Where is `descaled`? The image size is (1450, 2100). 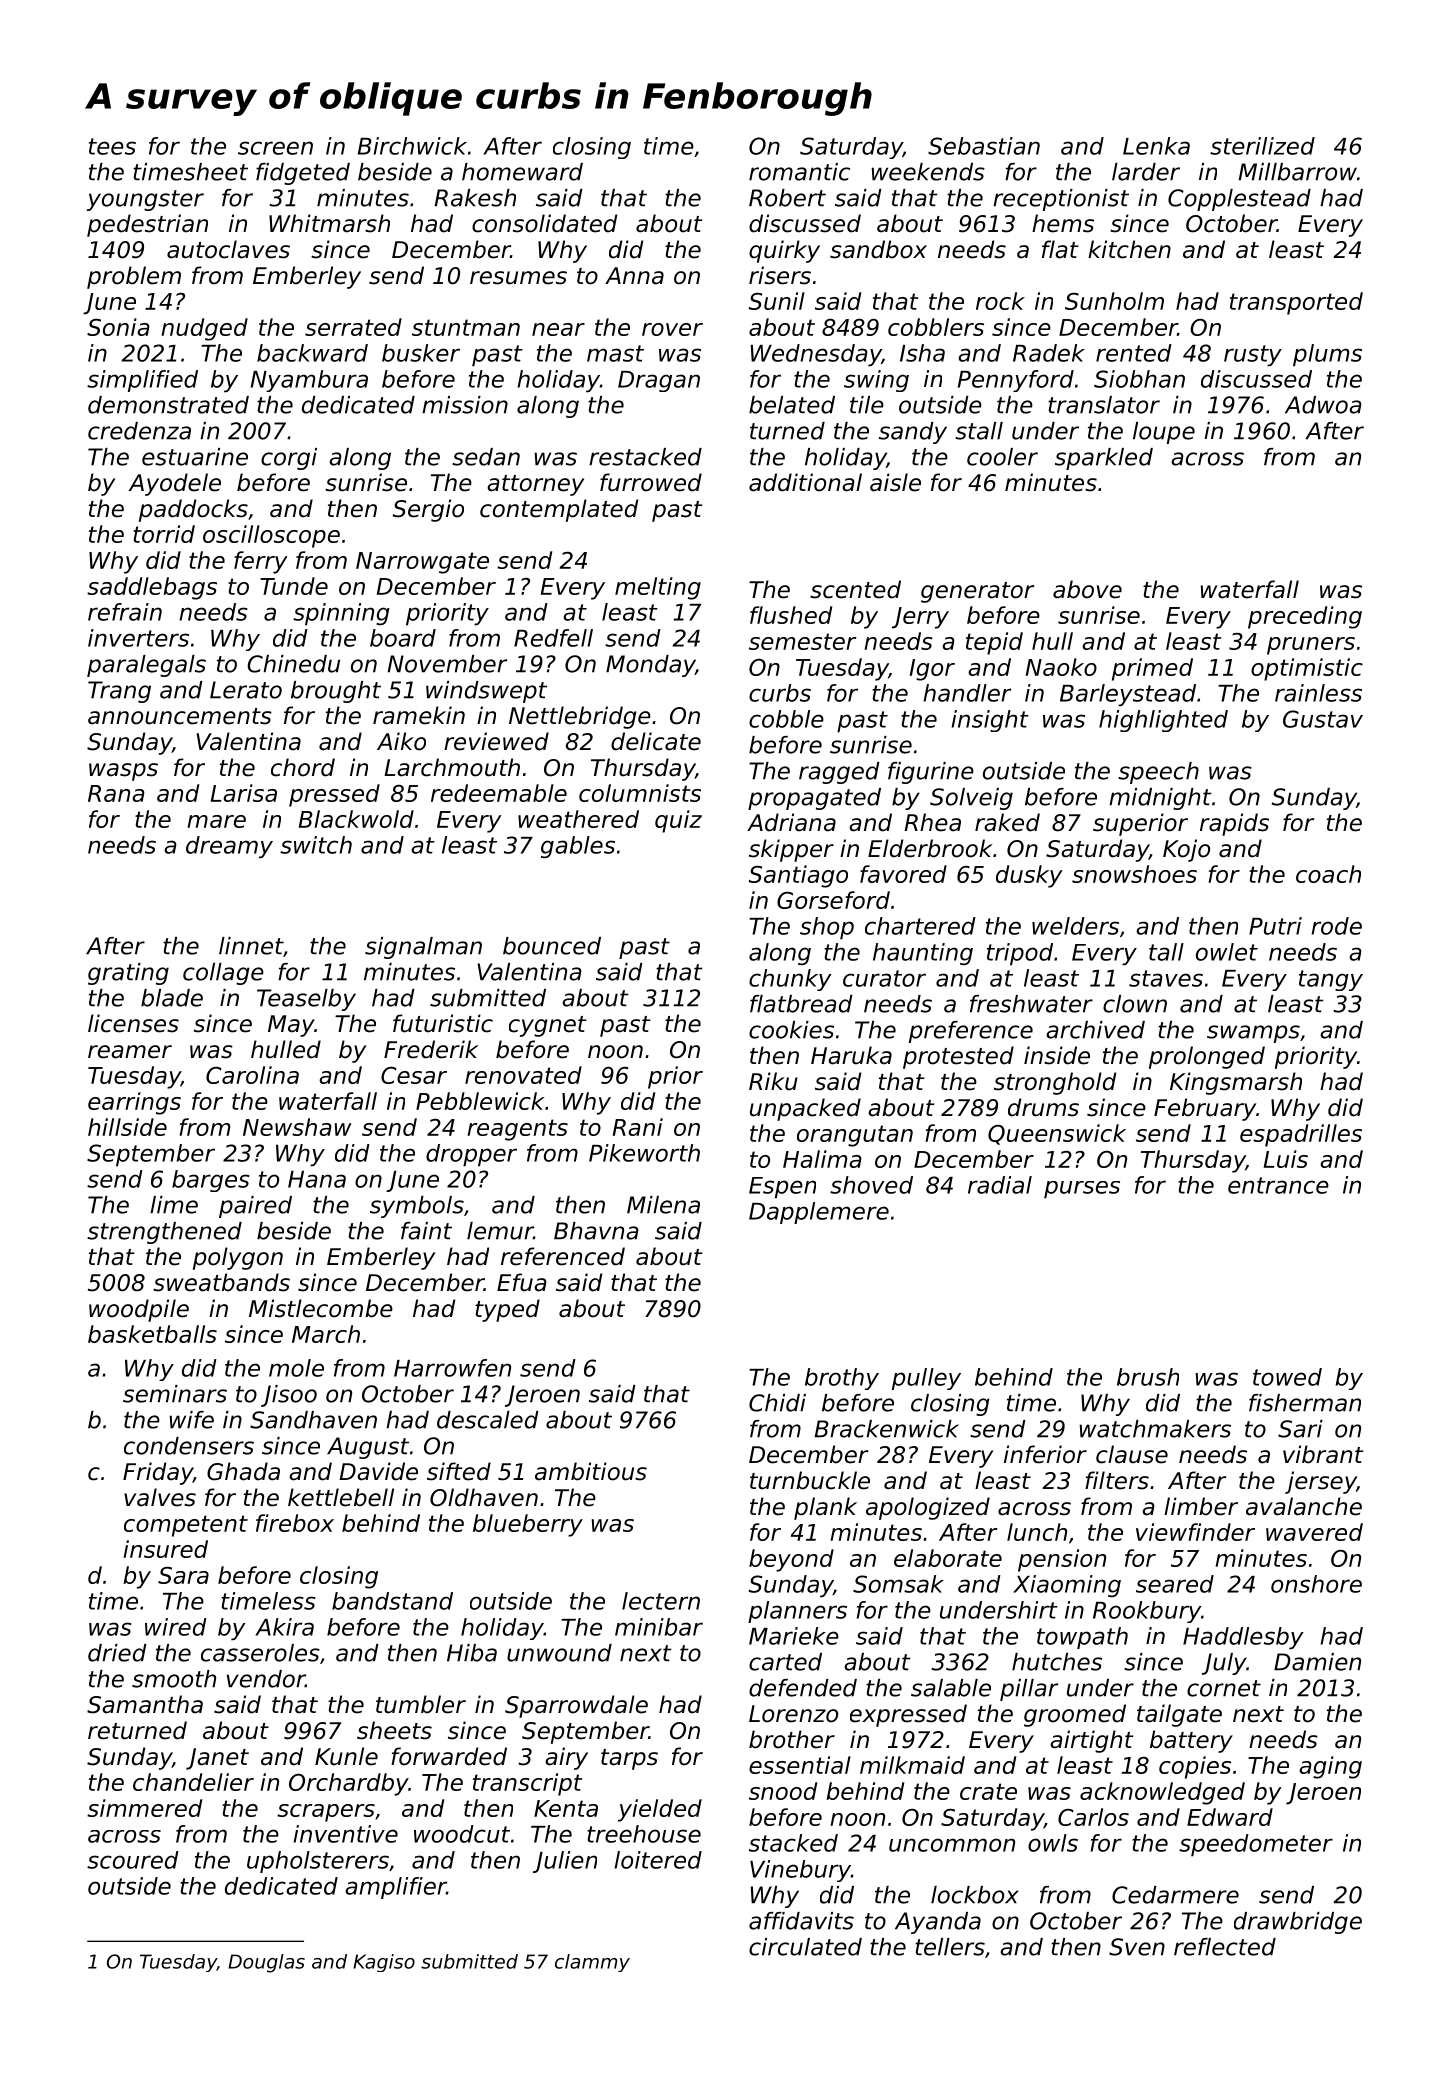 descaled is located at coordinates (488, 1420).
